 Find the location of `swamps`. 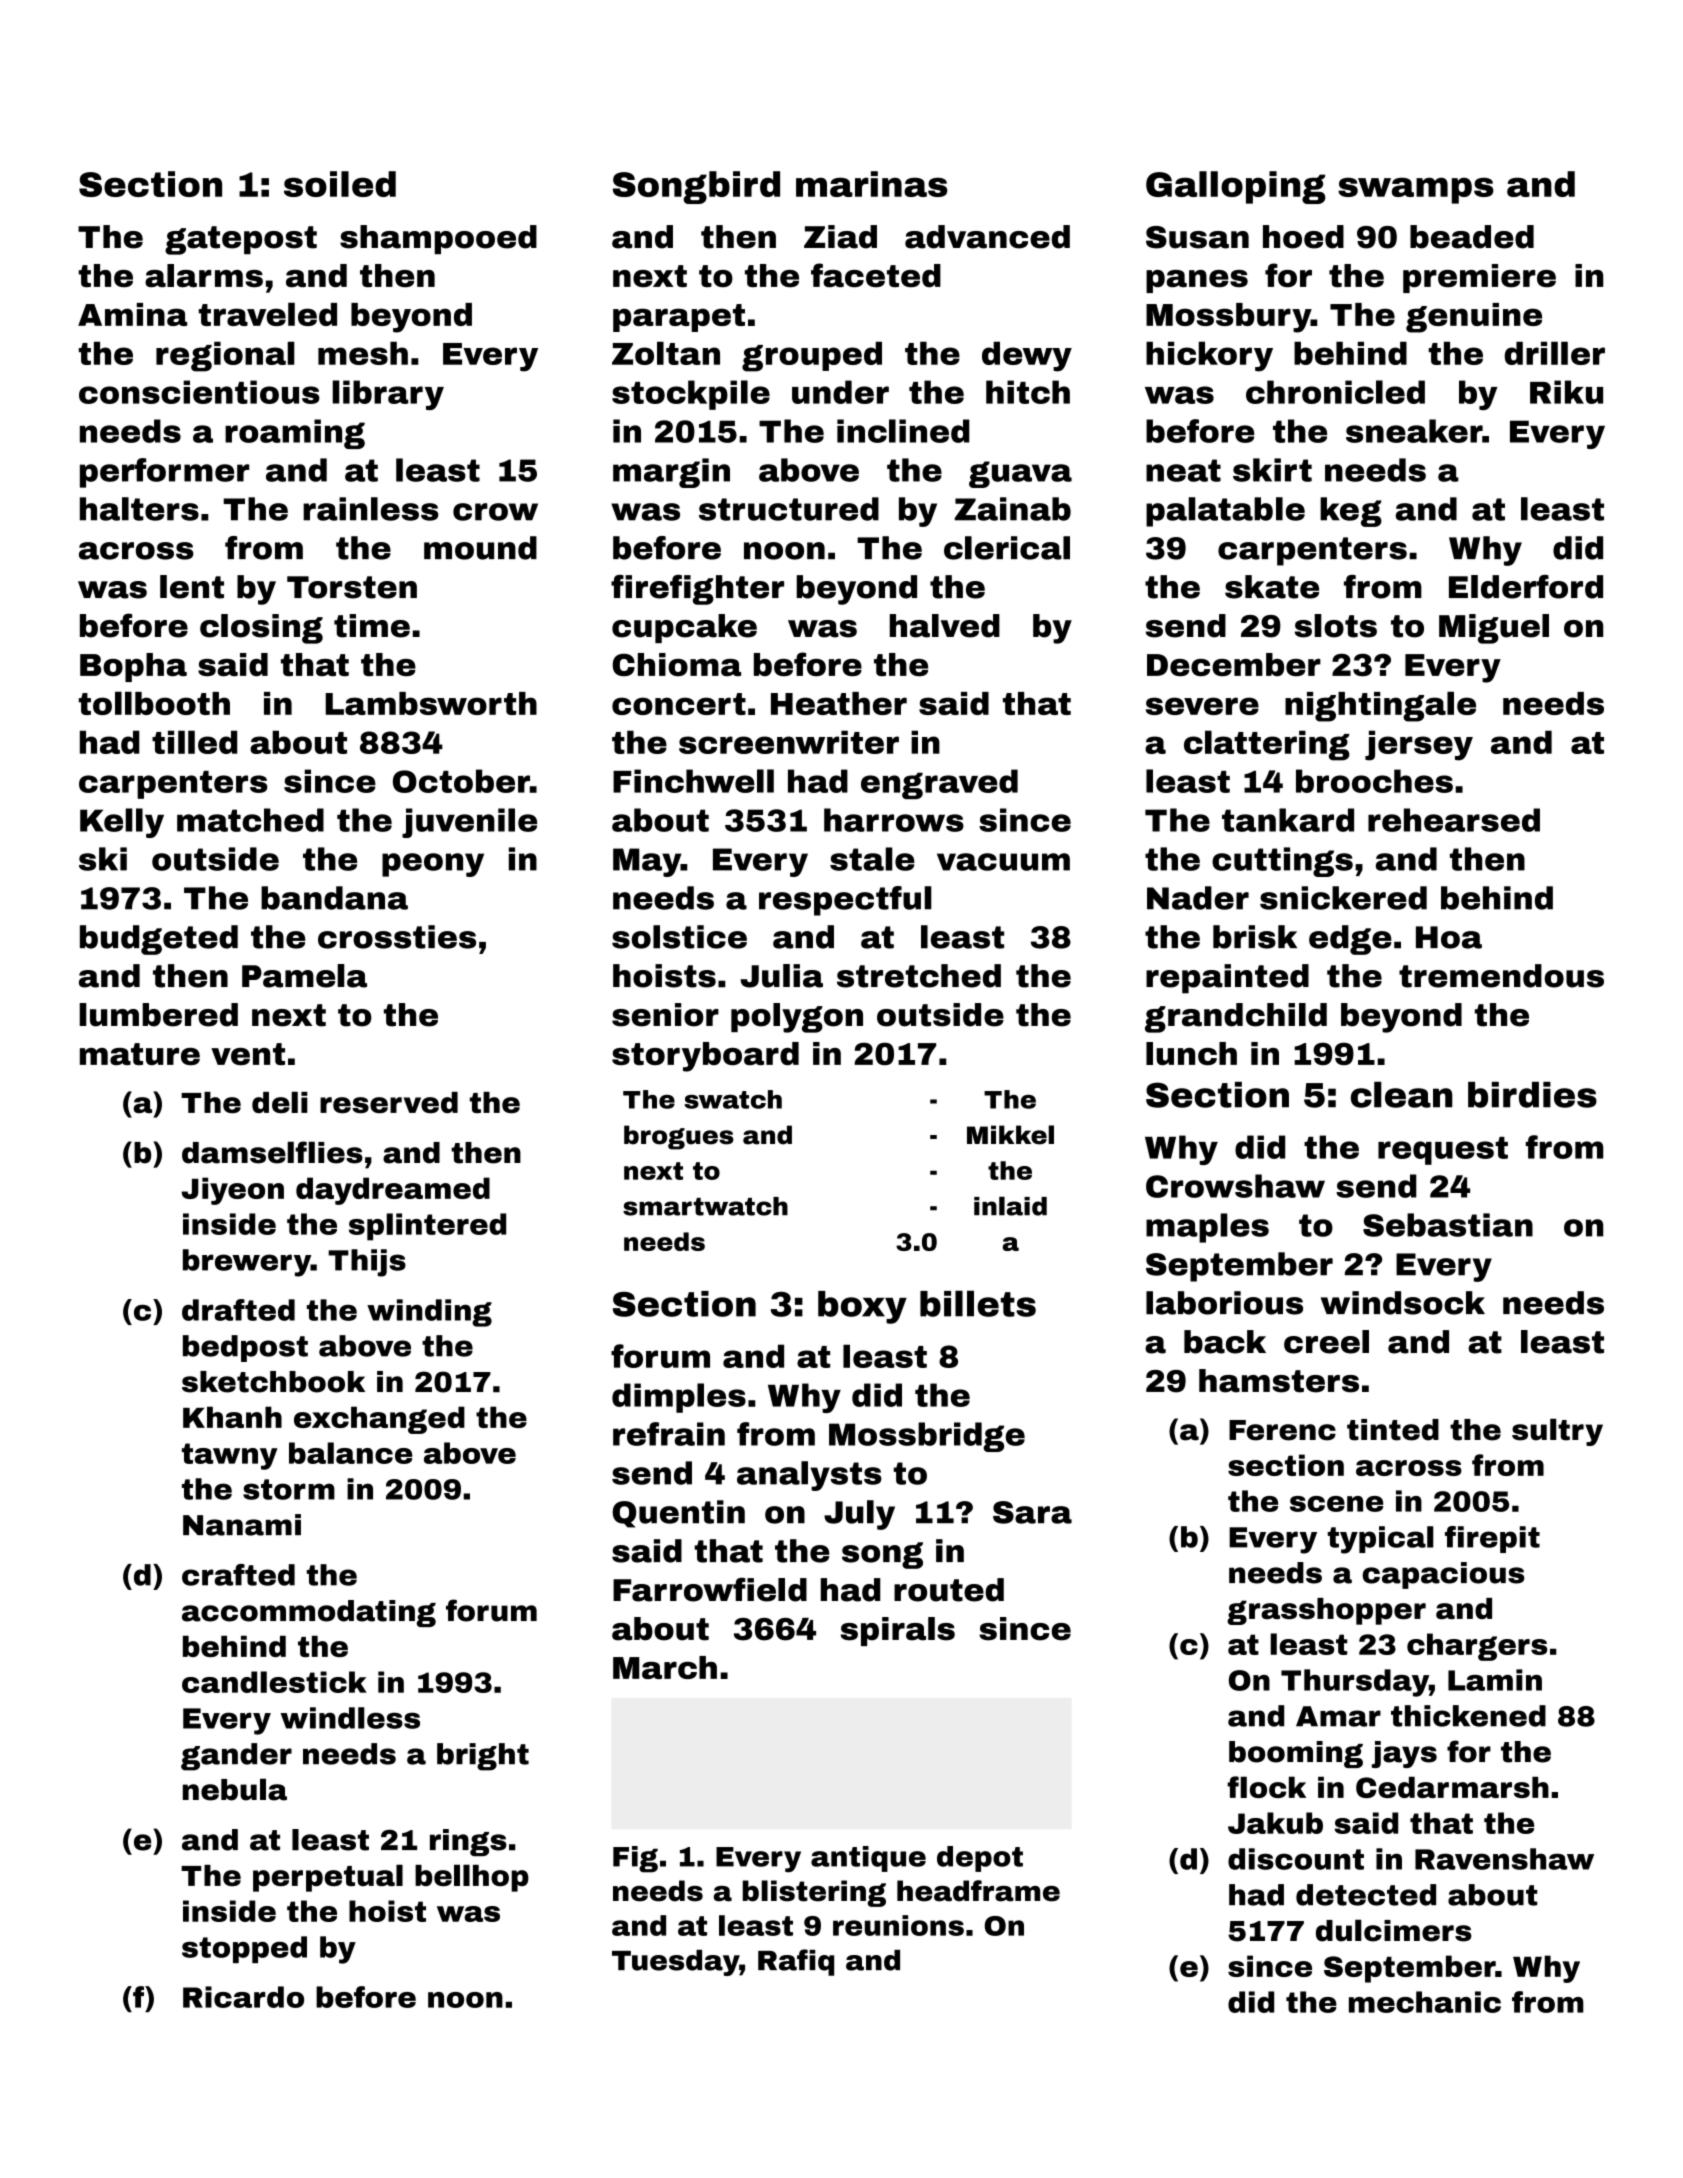

swamps is located at coordinates (1416, 190).
